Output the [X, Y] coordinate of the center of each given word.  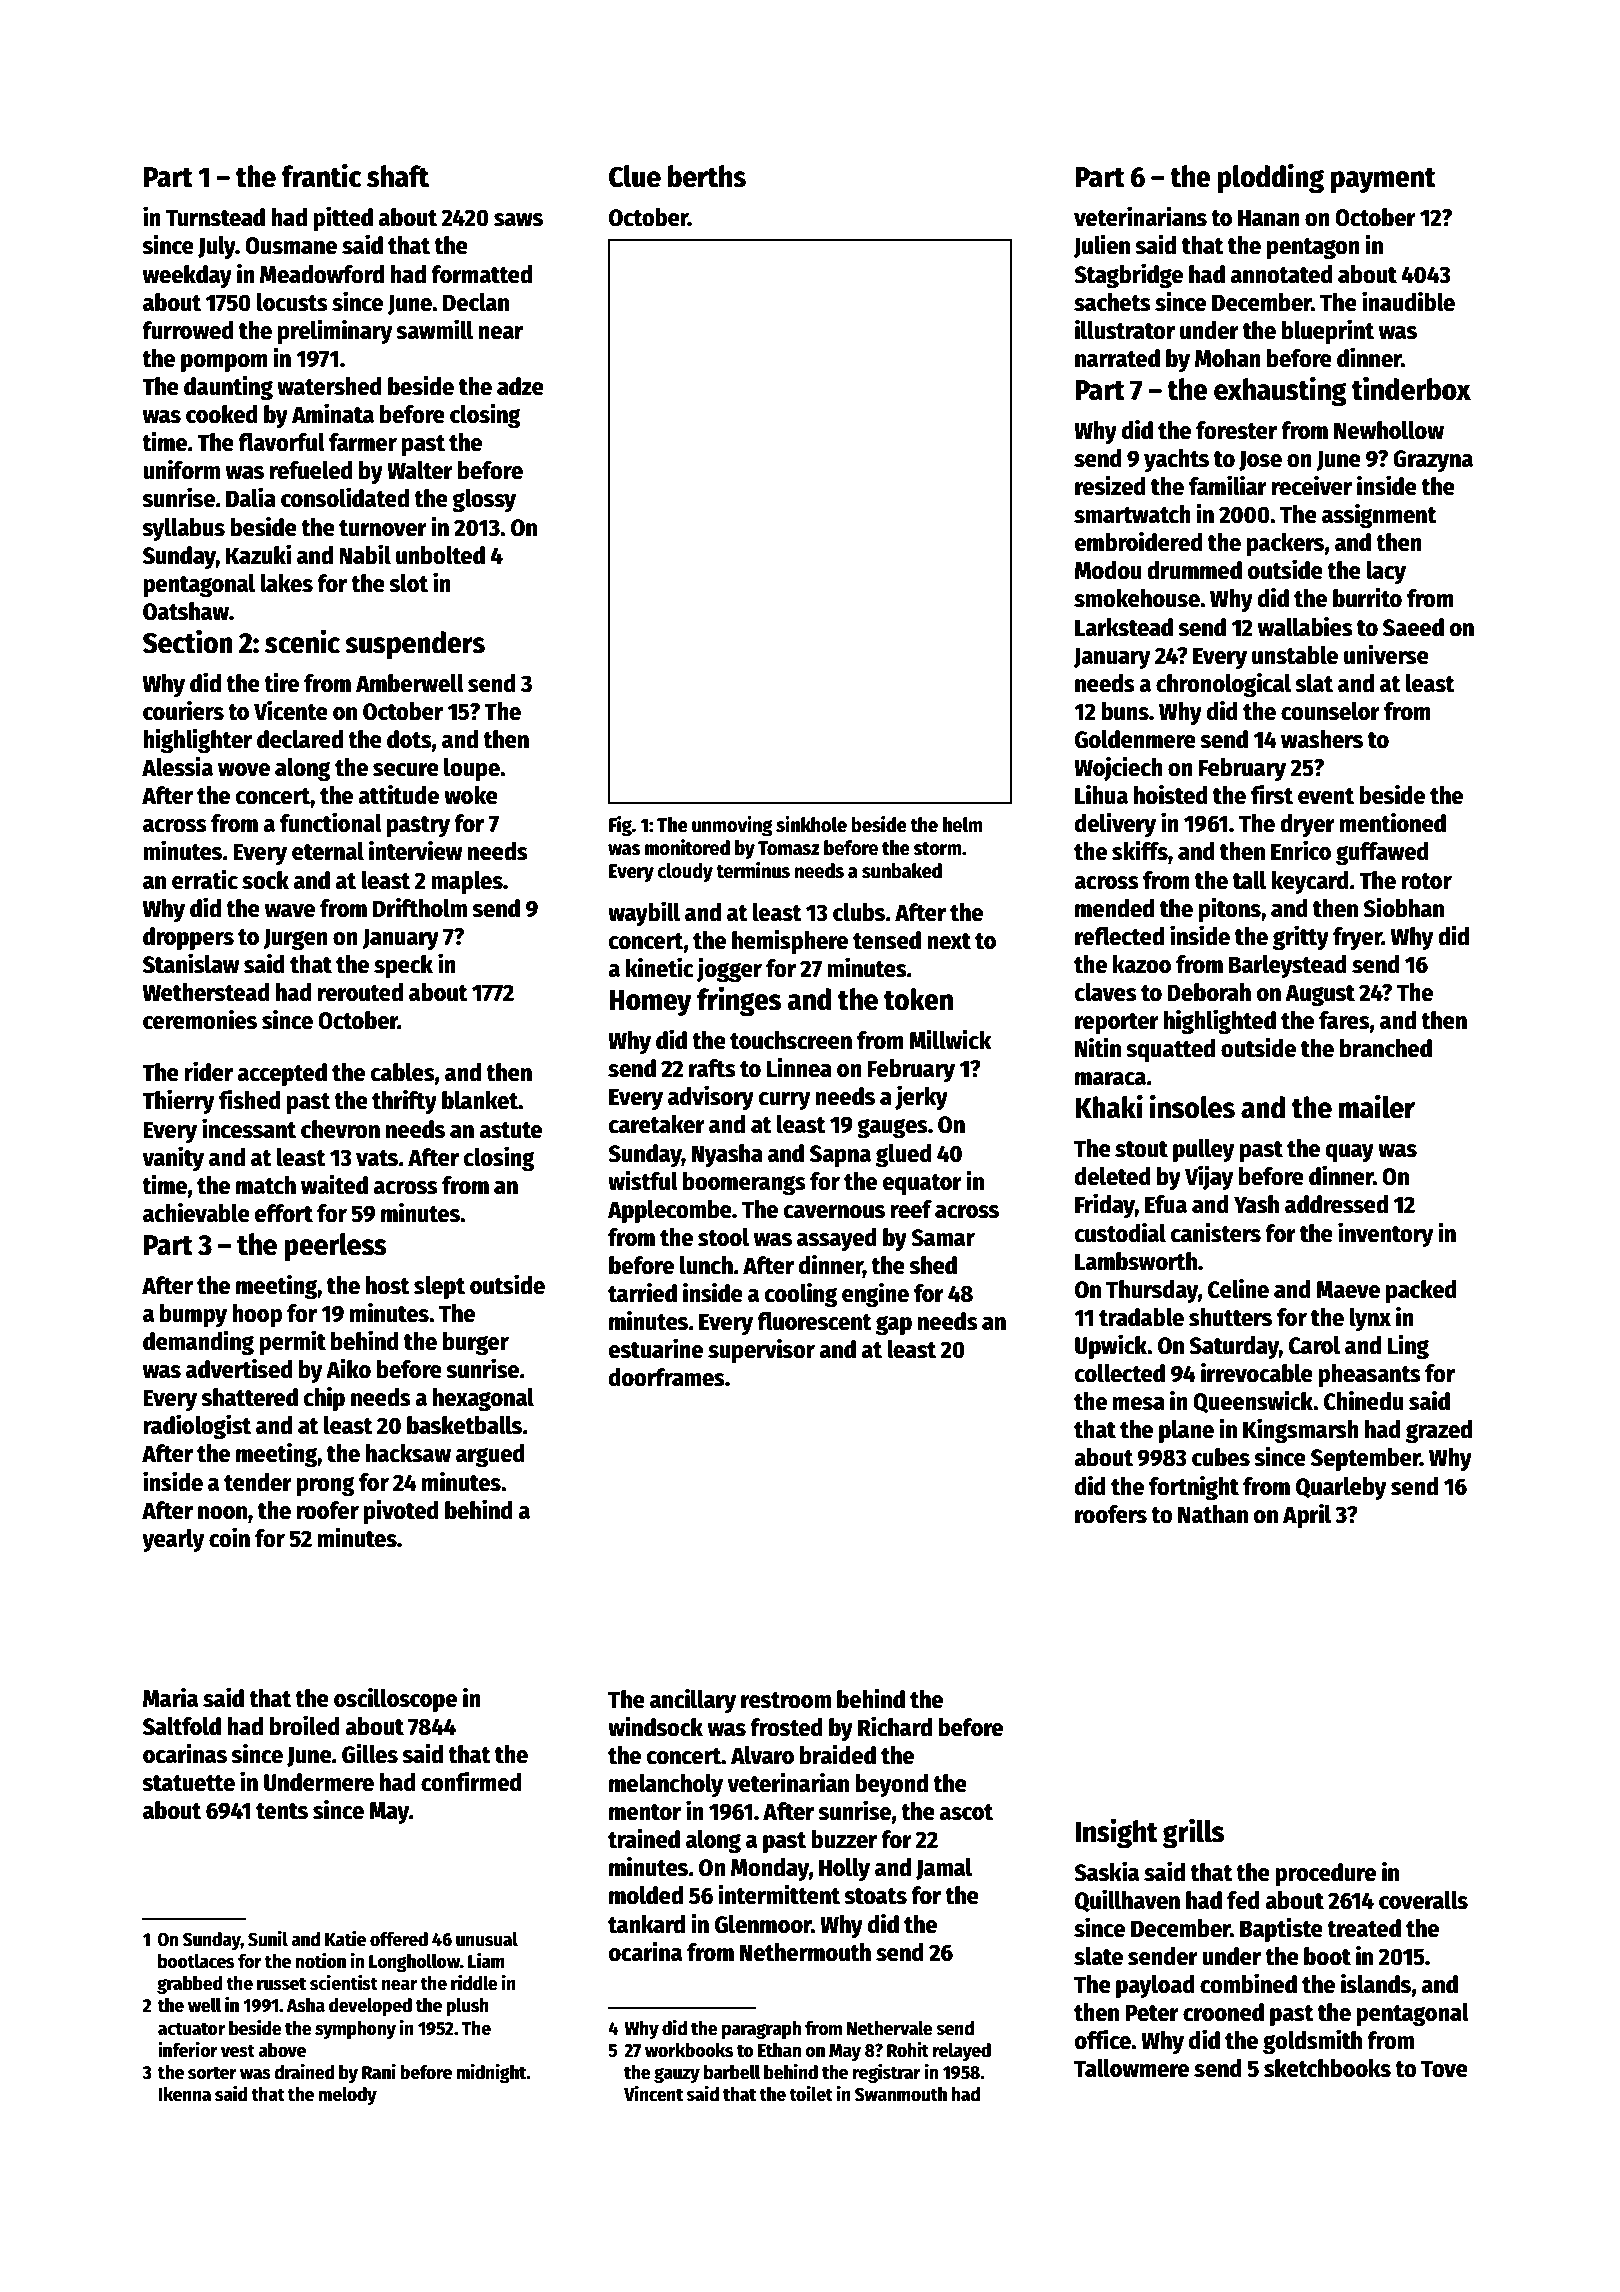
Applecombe [670, 1211]
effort [284, 1213]
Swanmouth [901, 2094]
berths [707, 176]
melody [347, 2095]
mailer [1377, 1106]
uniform [181, 469]
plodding [1270, 178]
